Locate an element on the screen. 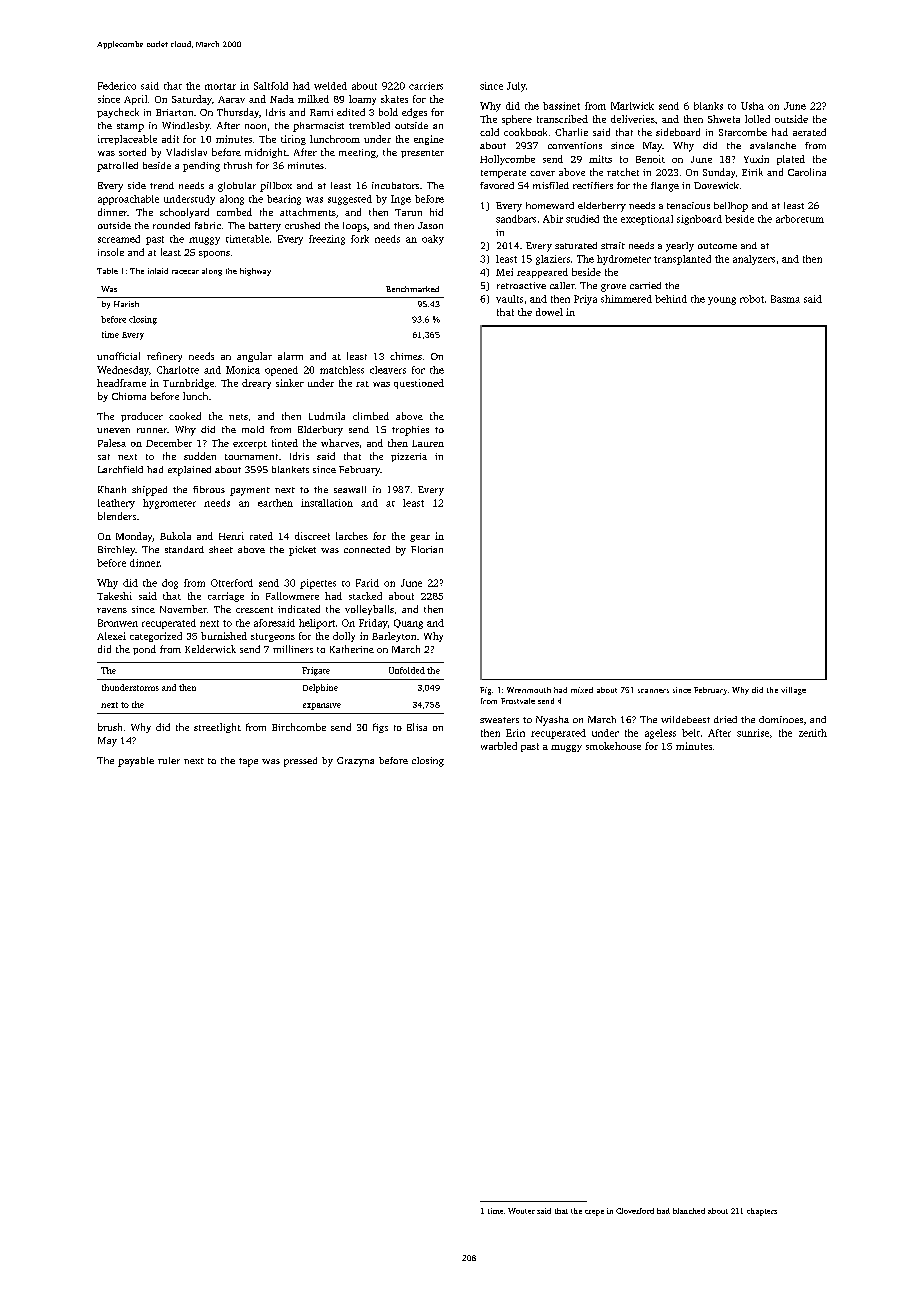 This screenshot has height=1308, width=924. chapters is located at coordinates (762, 1212).
